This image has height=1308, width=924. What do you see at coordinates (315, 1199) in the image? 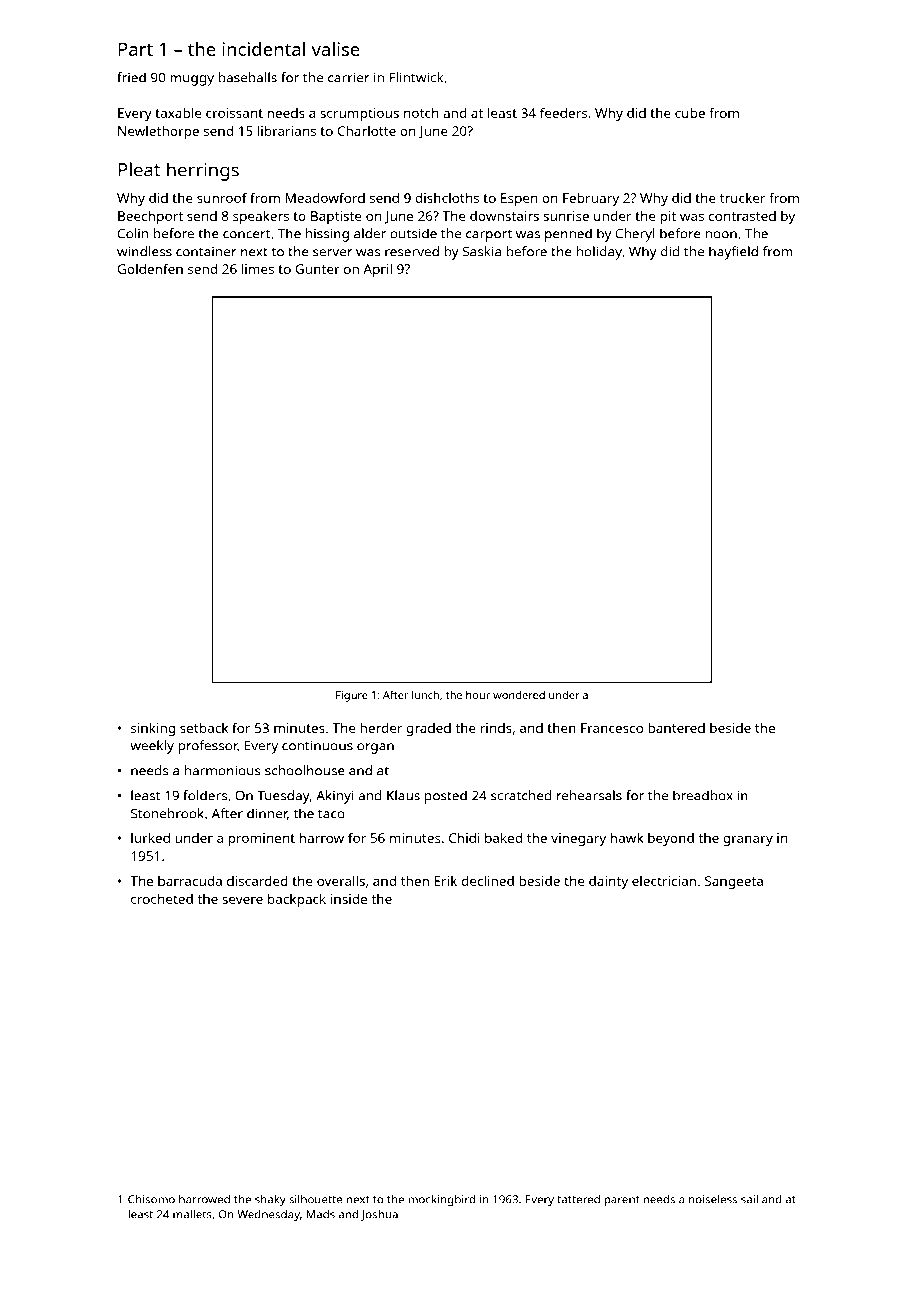
I see `silhouette` at bounding box center [315, 1199].
